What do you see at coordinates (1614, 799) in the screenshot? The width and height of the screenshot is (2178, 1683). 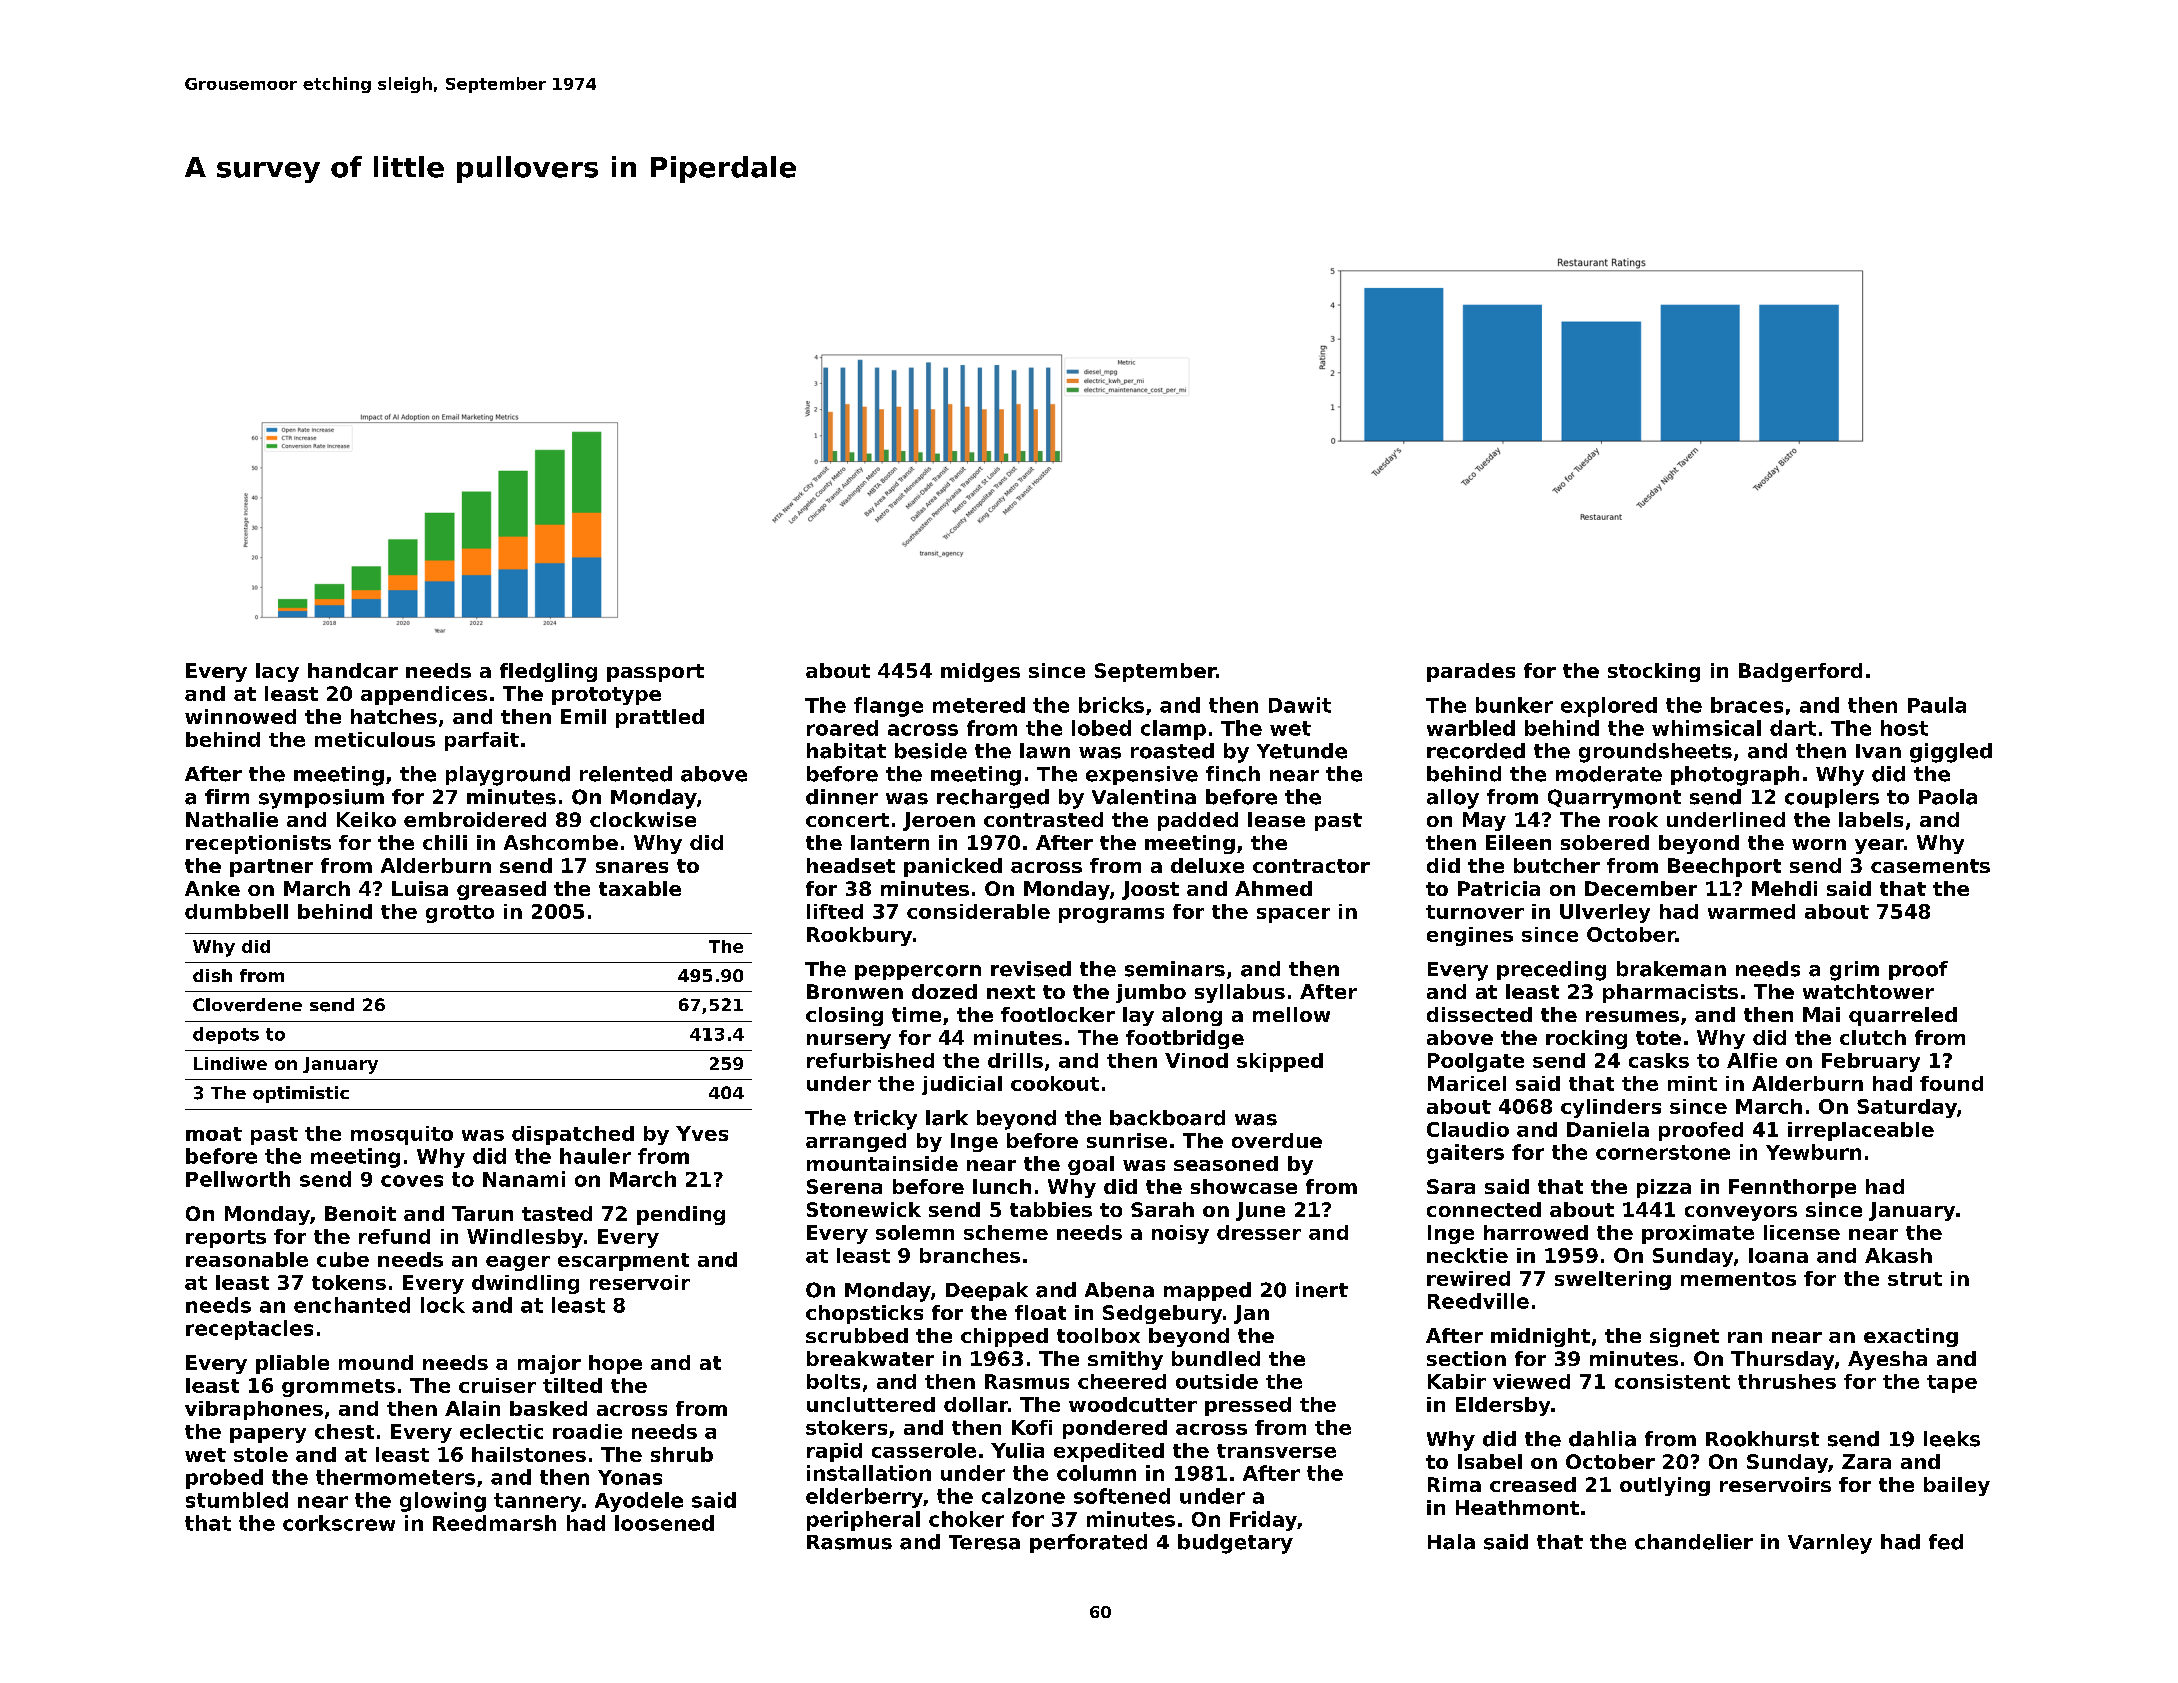 I see `Quarrymont` at bounding box center [1614, 799].
